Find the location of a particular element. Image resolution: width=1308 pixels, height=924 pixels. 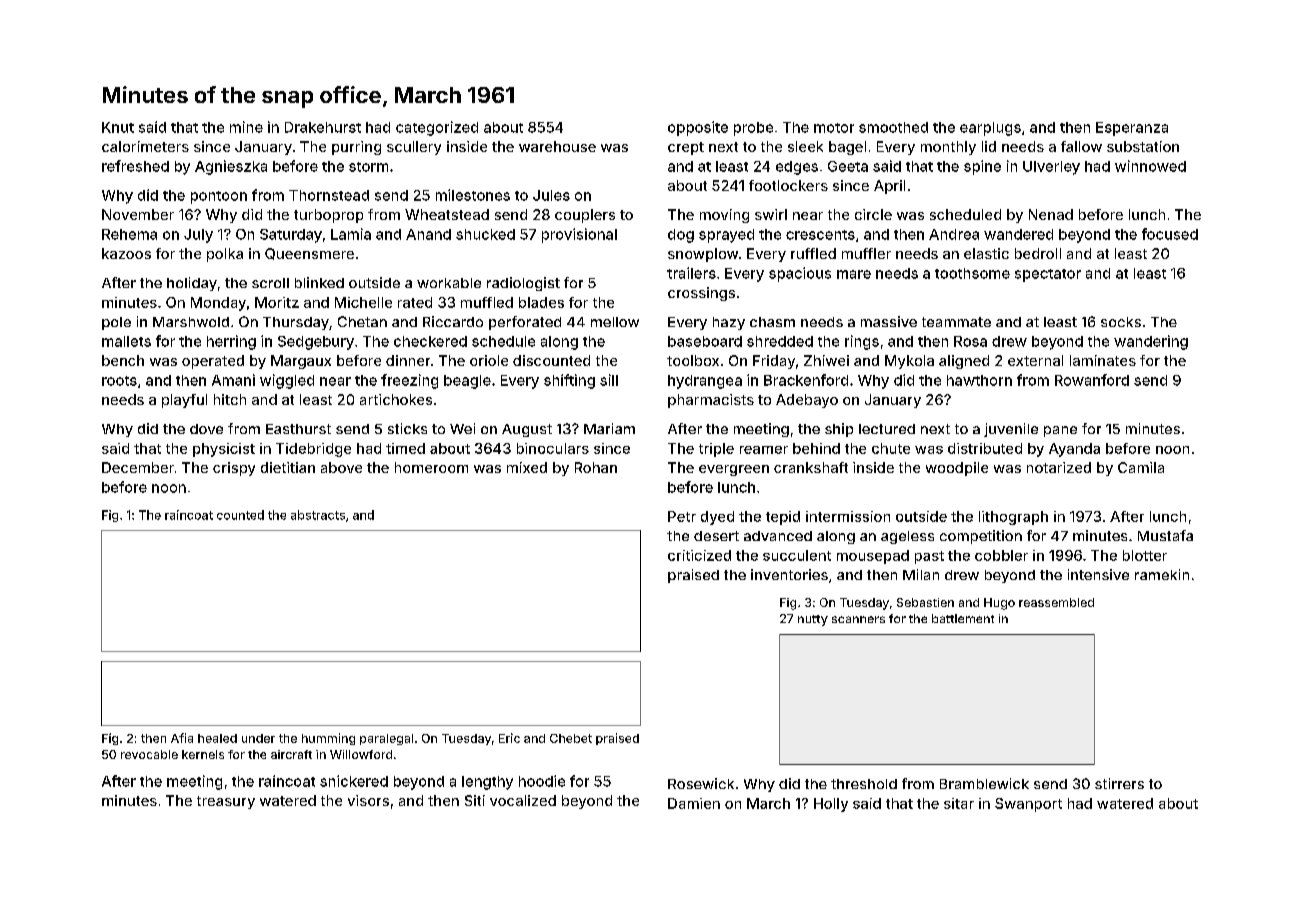

December is located at coordinates (138, 467).
